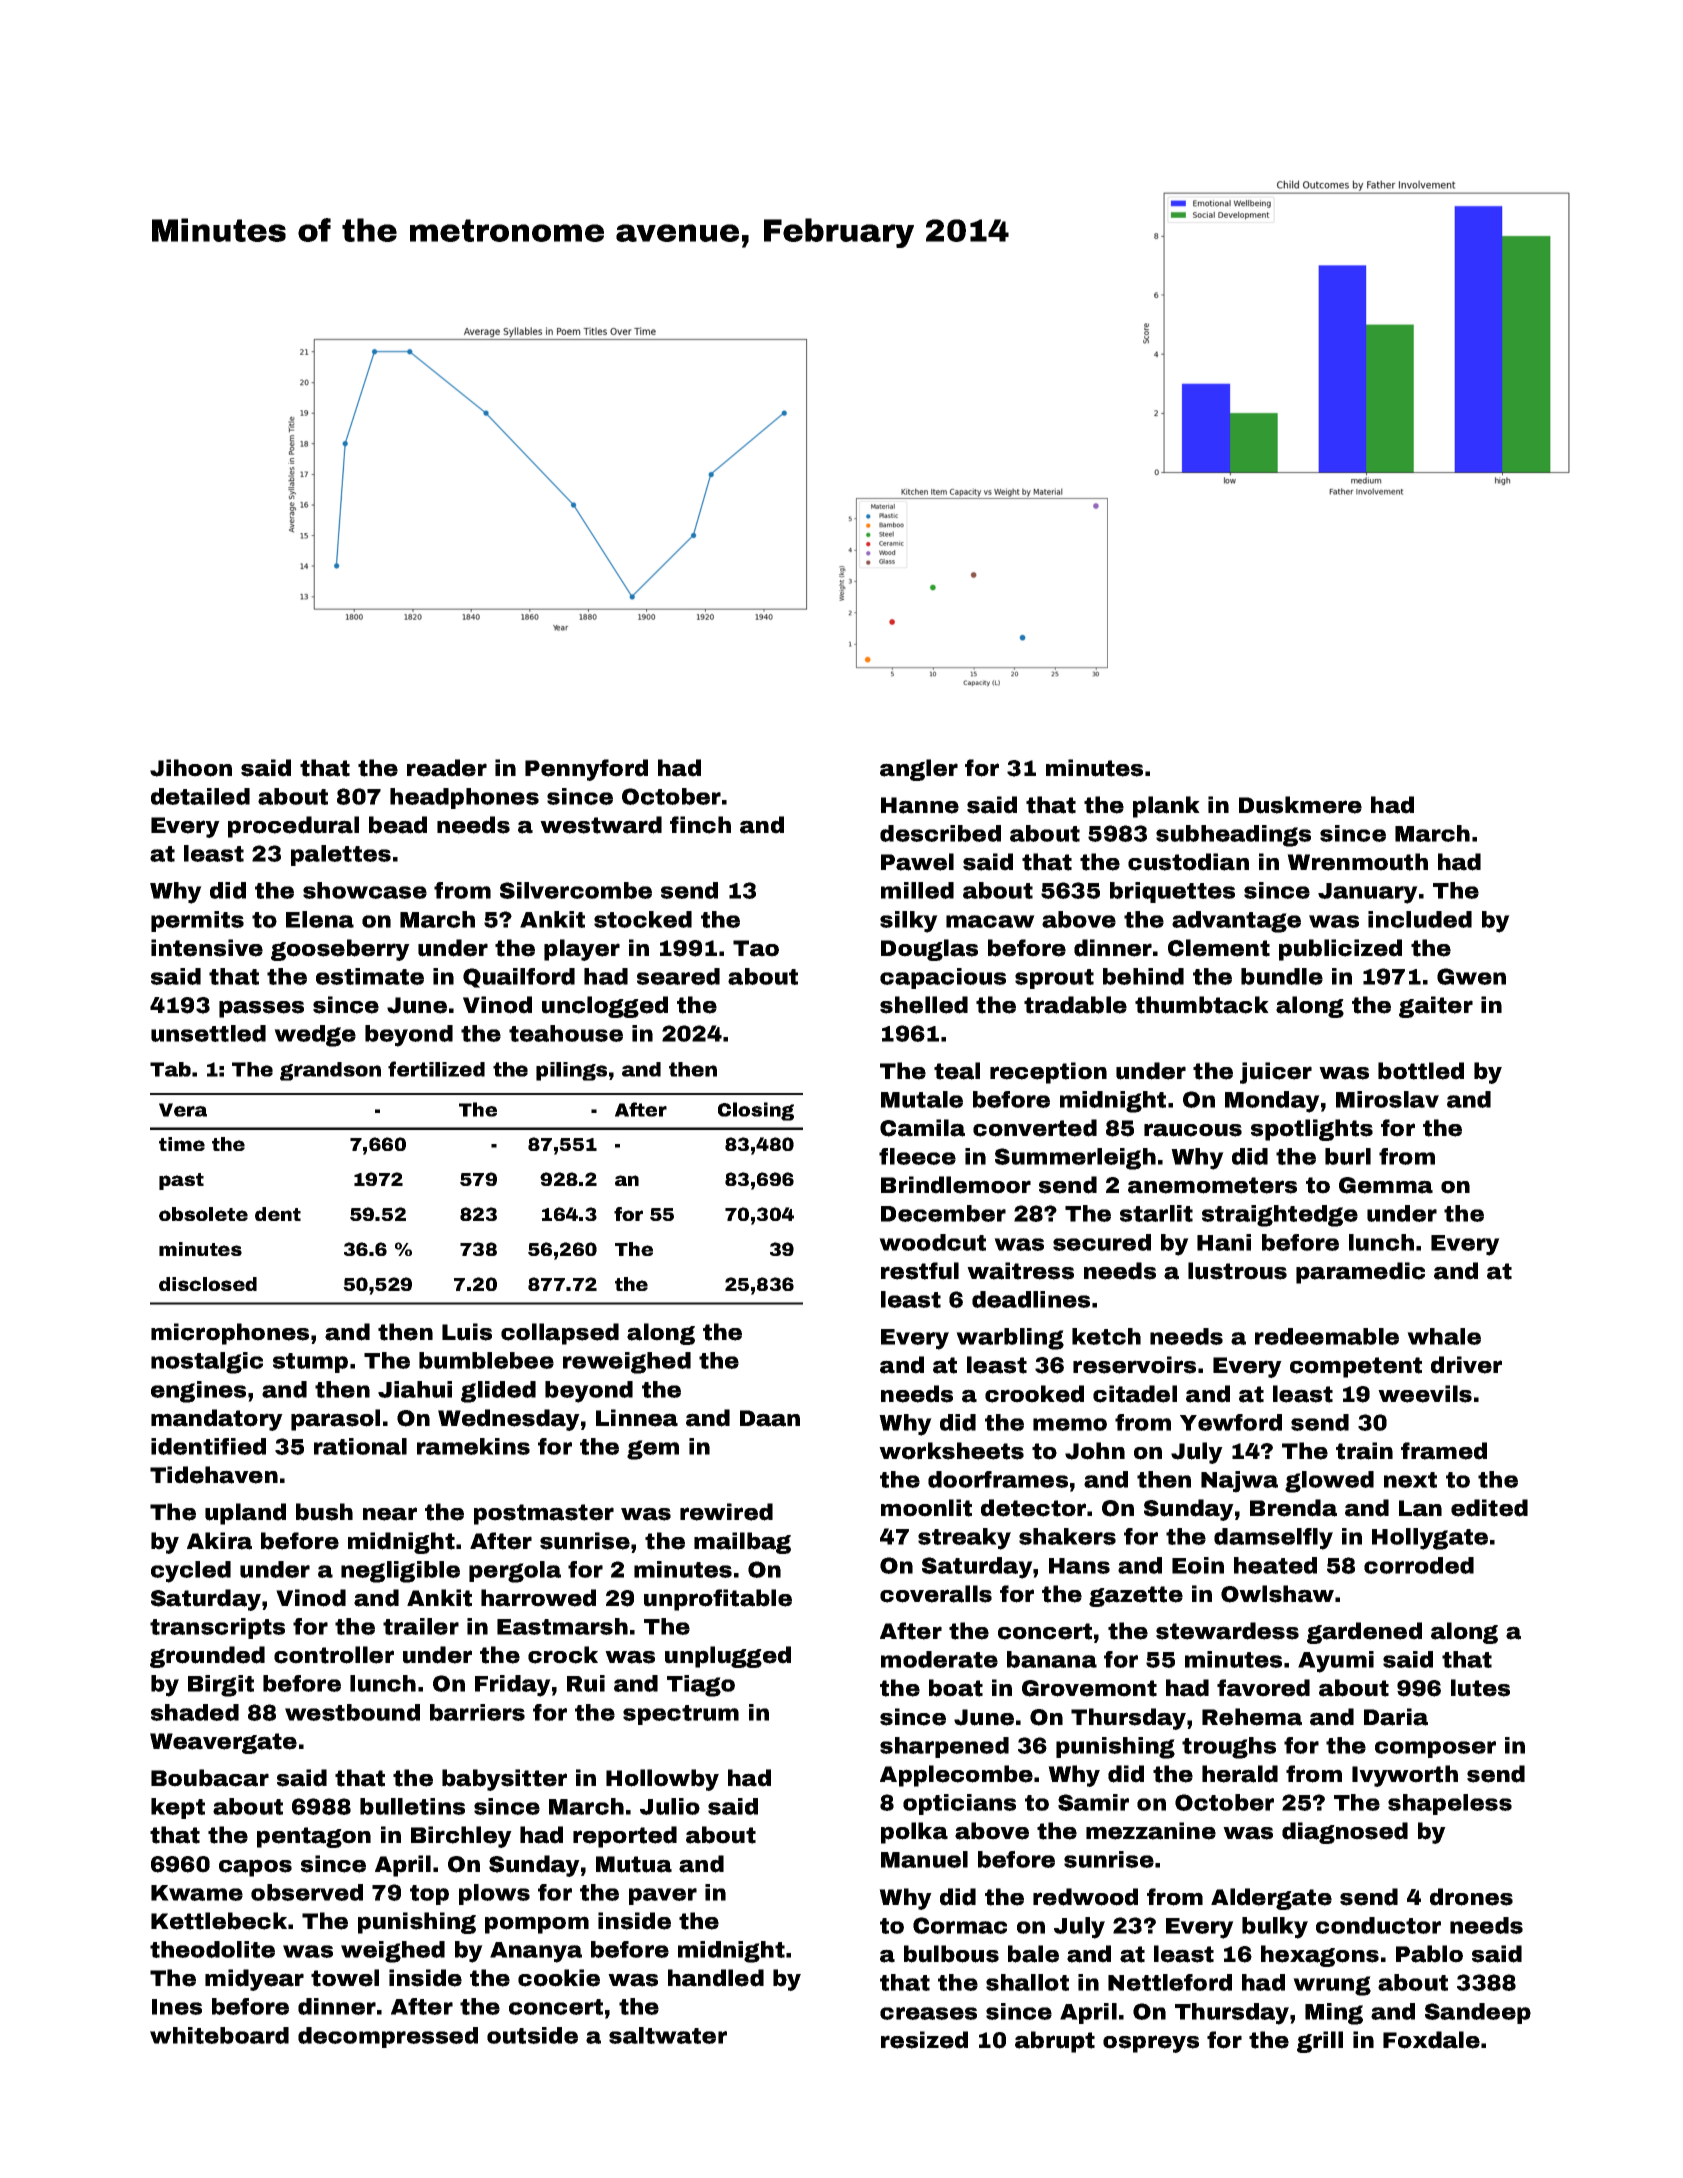  What do you see at coordinates (398, 825) in the image?
I see `bead` at bounding box center [398, 825].
